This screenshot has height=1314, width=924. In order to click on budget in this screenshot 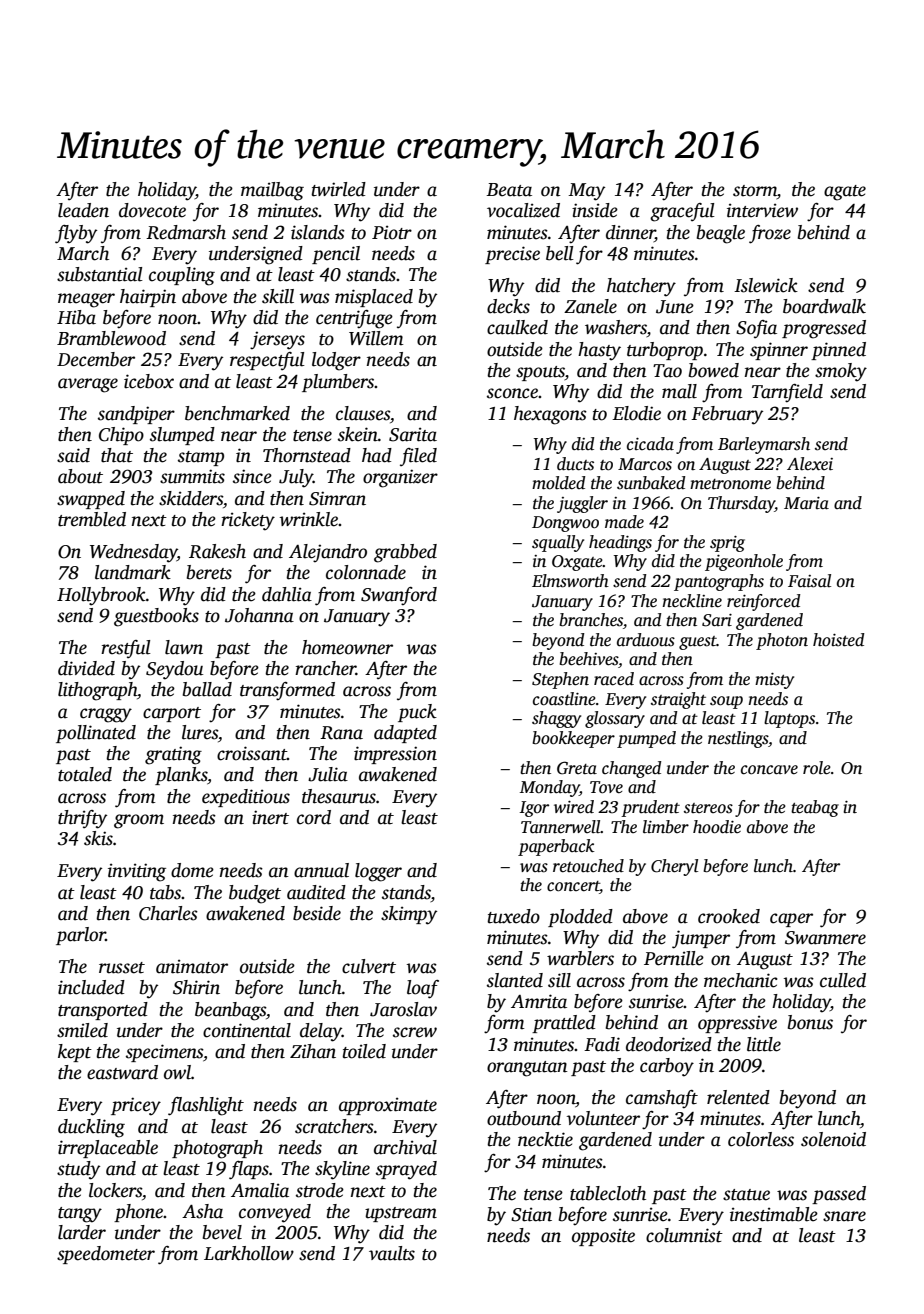, I will do `click(255, 894)`.
